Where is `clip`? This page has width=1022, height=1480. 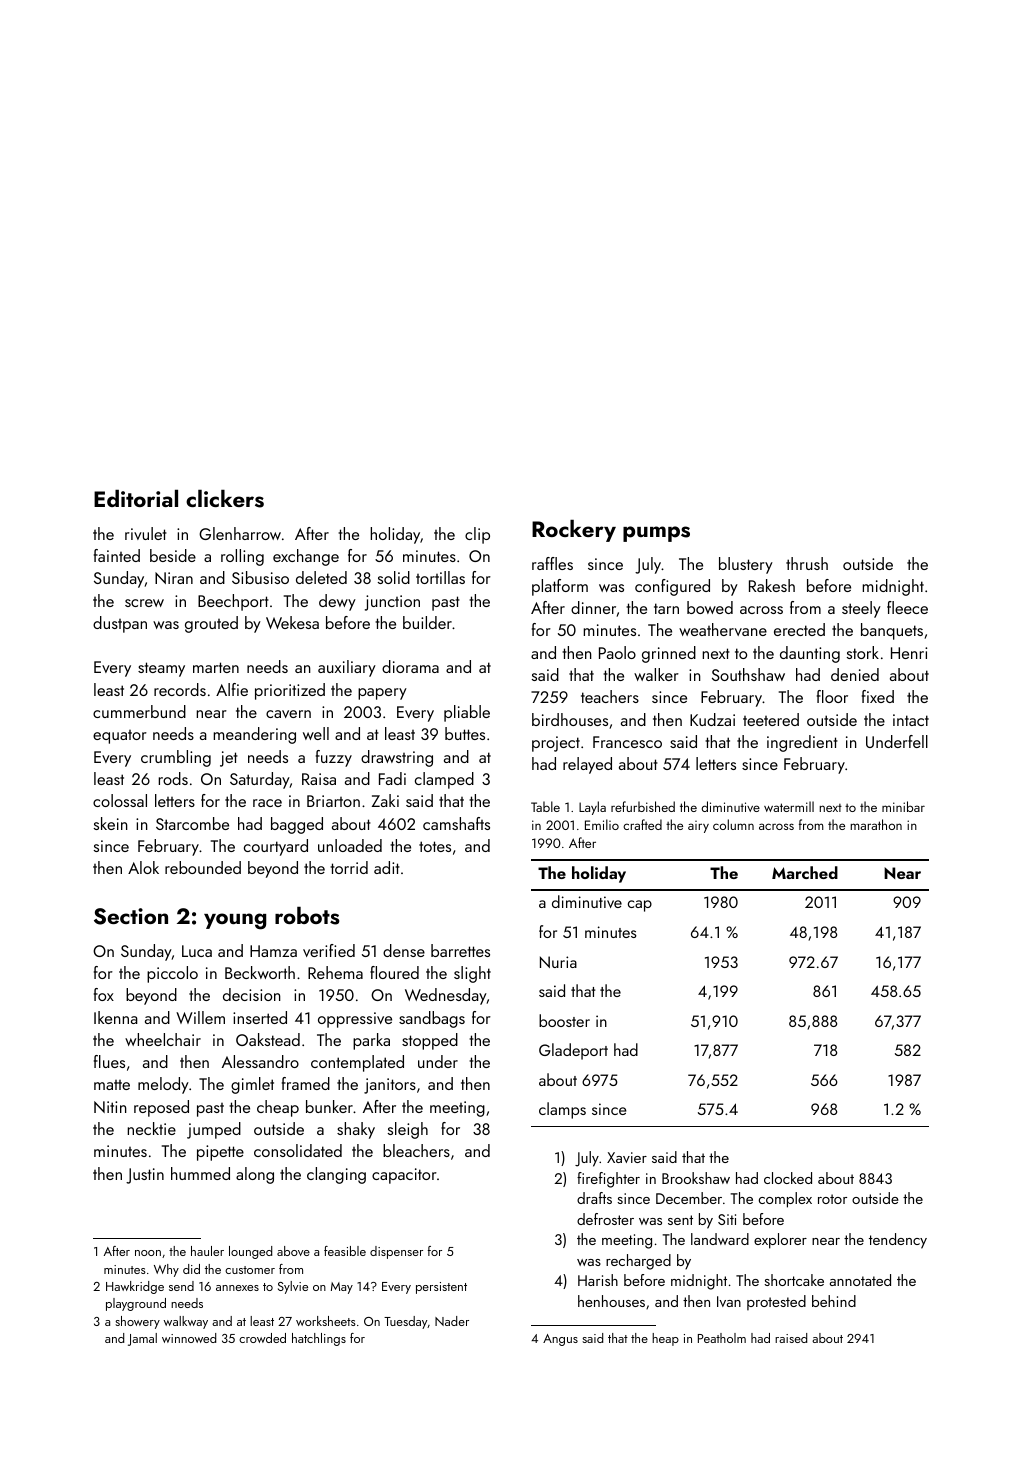 clip is located at coordinates (477, 535).
